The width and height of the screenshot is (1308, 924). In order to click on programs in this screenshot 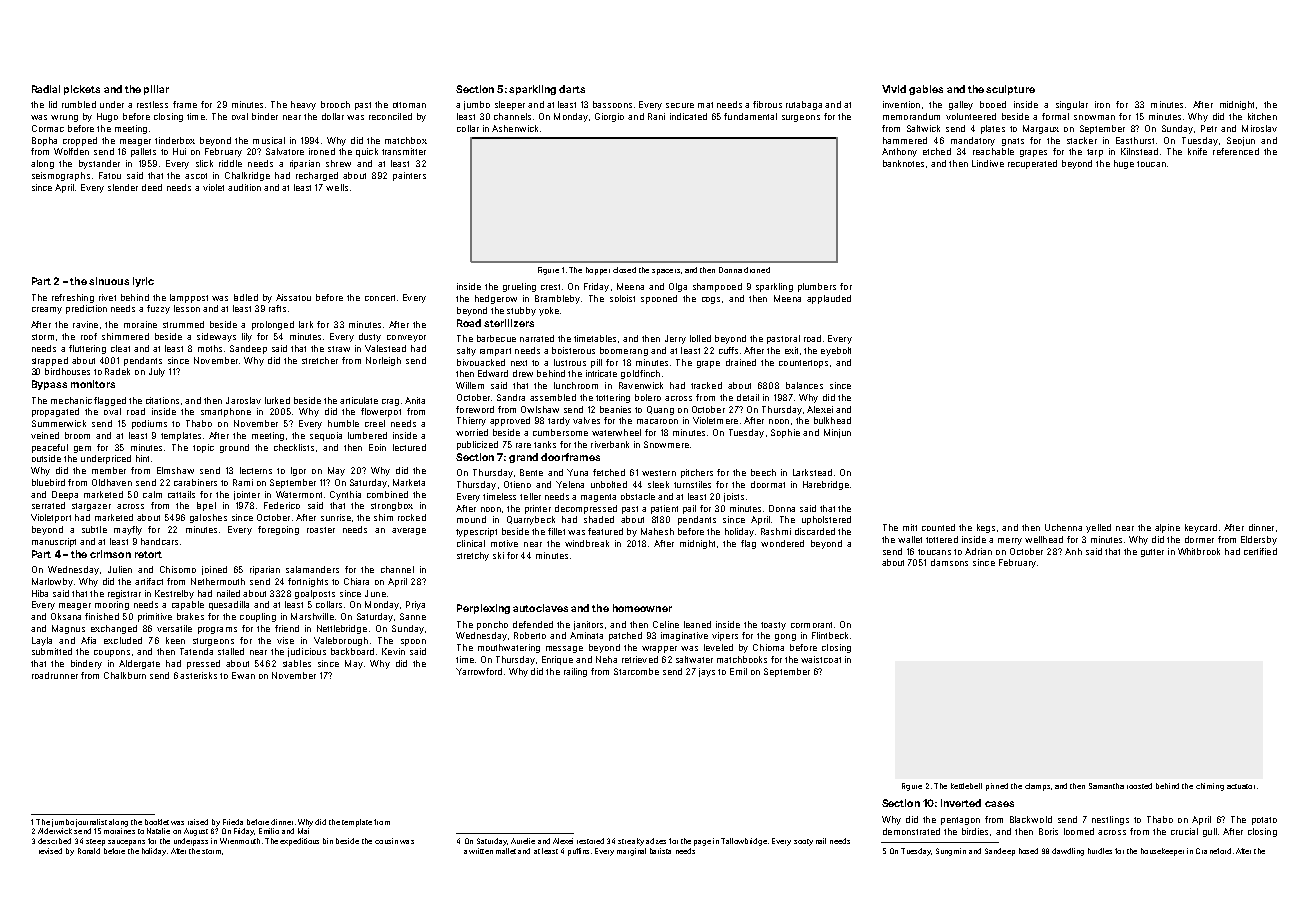, I will do `click(217, 630)`.
